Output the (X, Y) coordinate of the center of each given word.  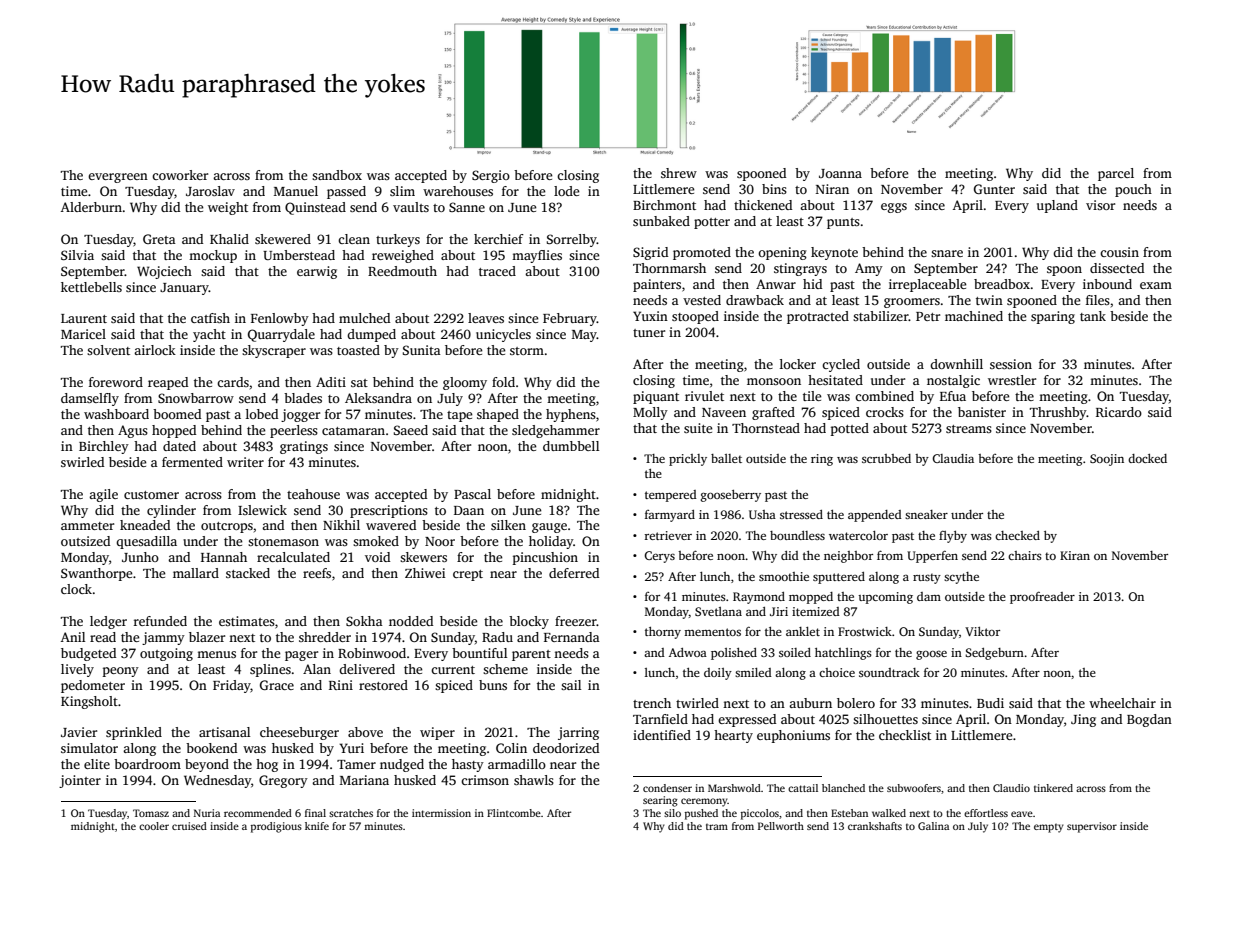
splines (270, 670)
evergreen (118, 178)
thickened (763, 205)
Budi (990, 703)
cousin (1119, 252)
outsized (85, 541)
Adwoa (688, 652)
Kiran (1075, 555)
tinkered (1053, 788)
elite (97, 764)
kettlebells (91, 287)
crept (468, 575)
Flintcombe (514, 813)
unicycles (503, 335)
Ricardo (1119, 412)
